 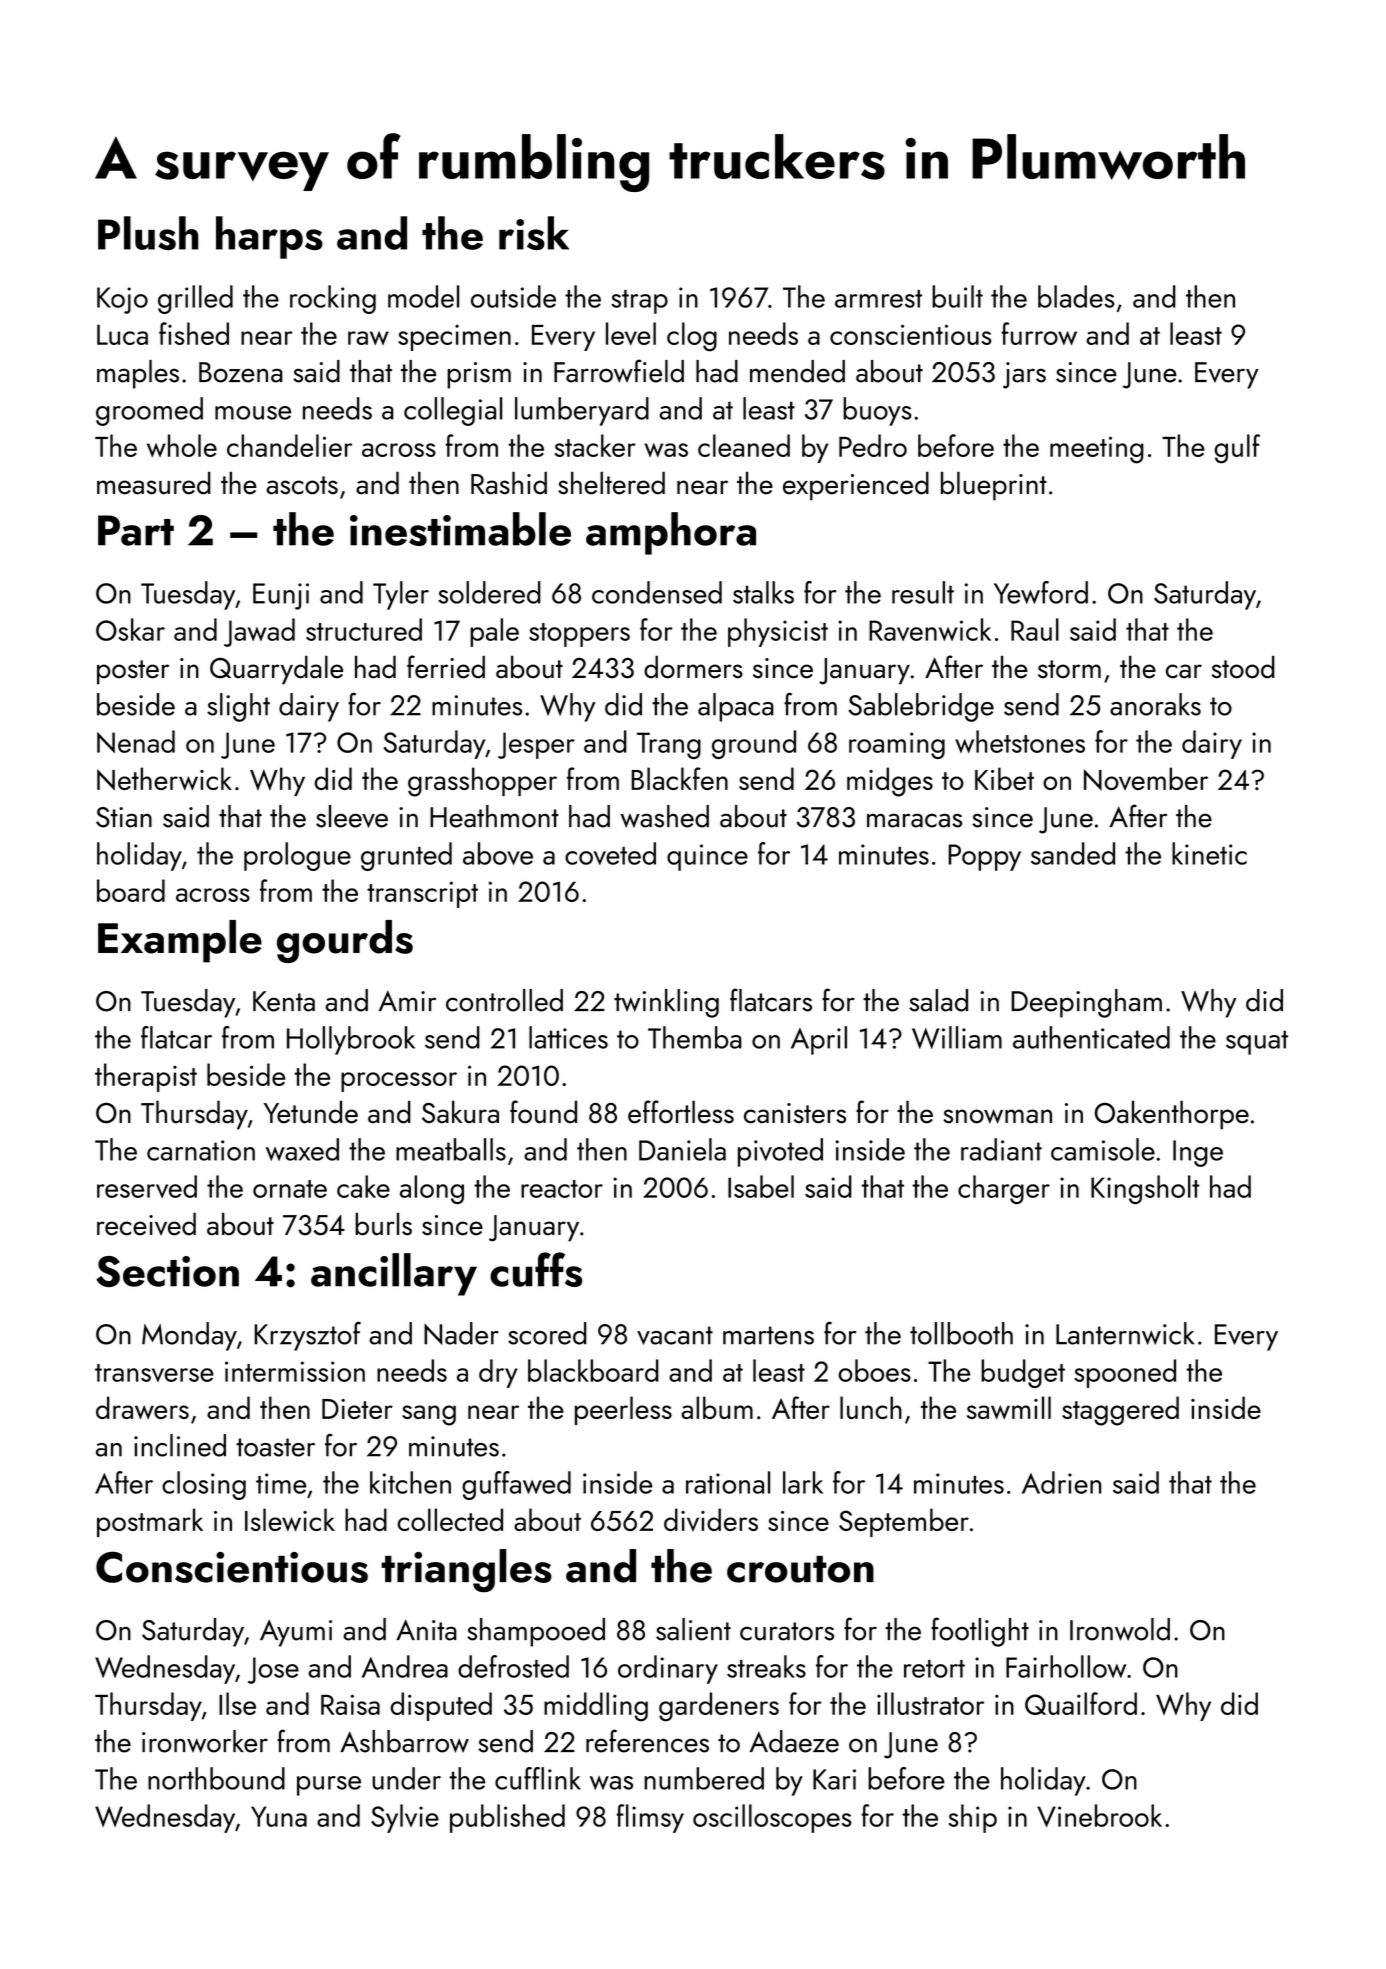 I want to click on drawers, so click(x=142, y=1408).
